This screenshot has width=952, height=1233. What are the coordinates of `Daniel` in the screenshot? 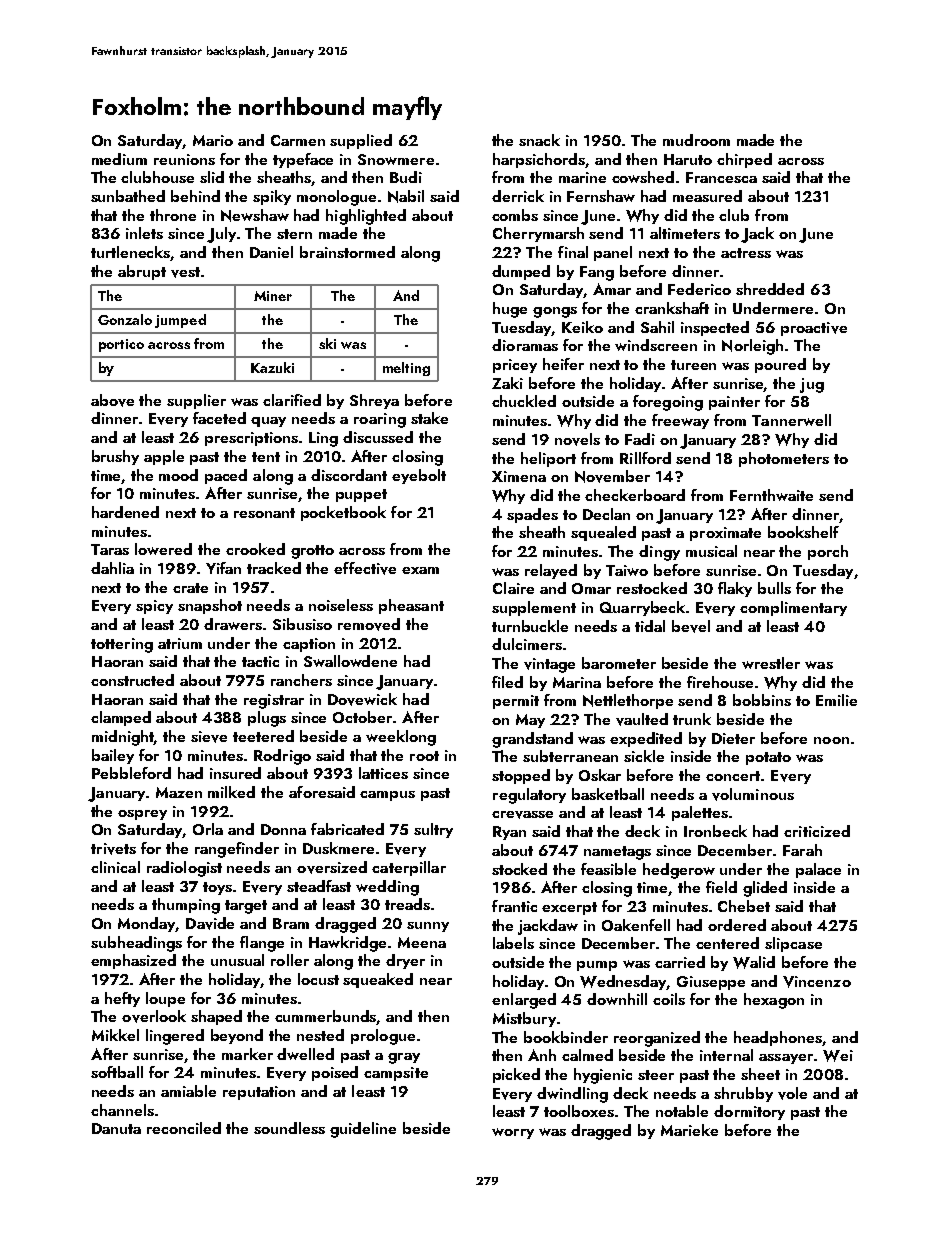 It's located at (271, 252).
